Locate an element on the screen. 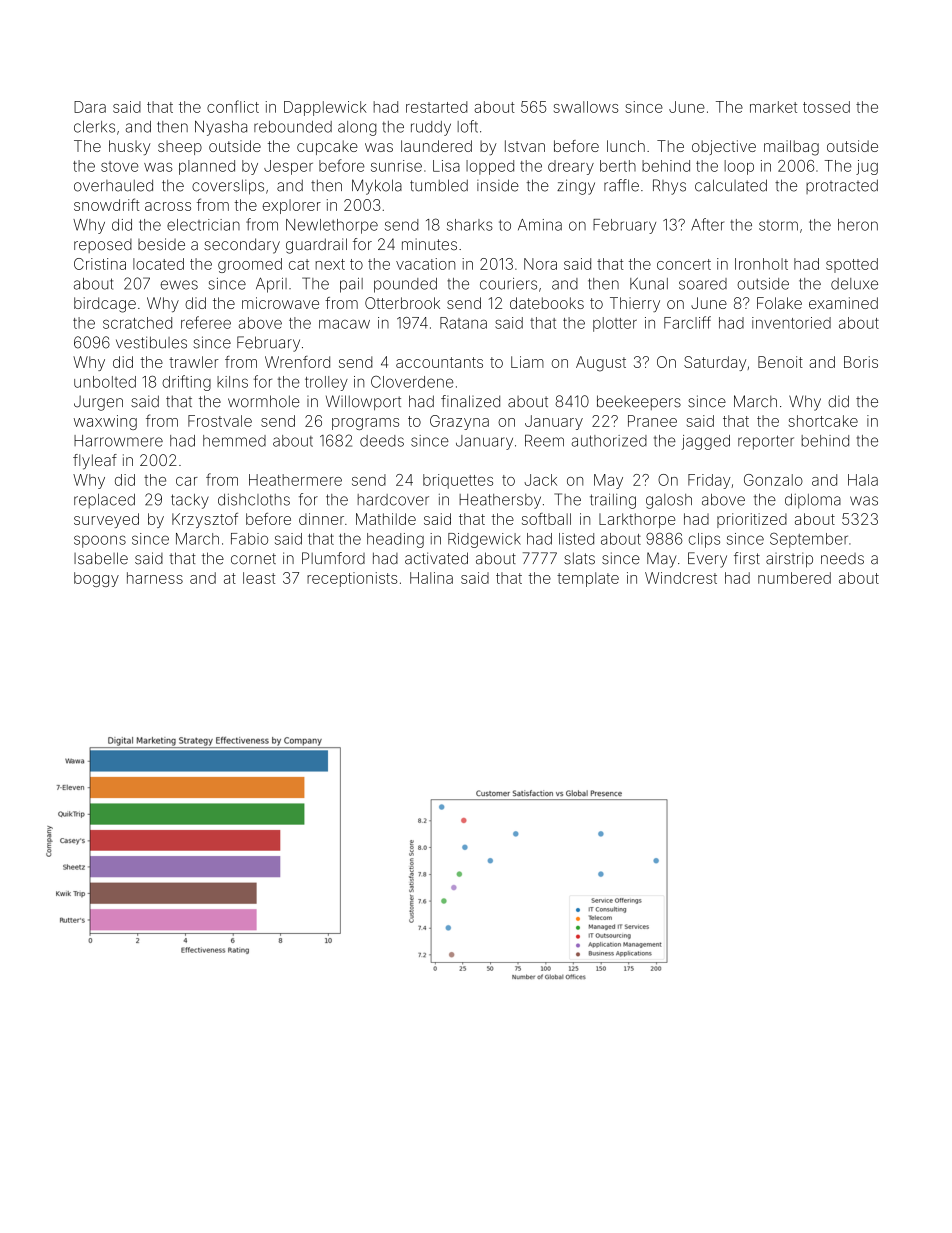 The height and width of the screenshot is (1233, 952). pail is located at coordinates (351, 285).
